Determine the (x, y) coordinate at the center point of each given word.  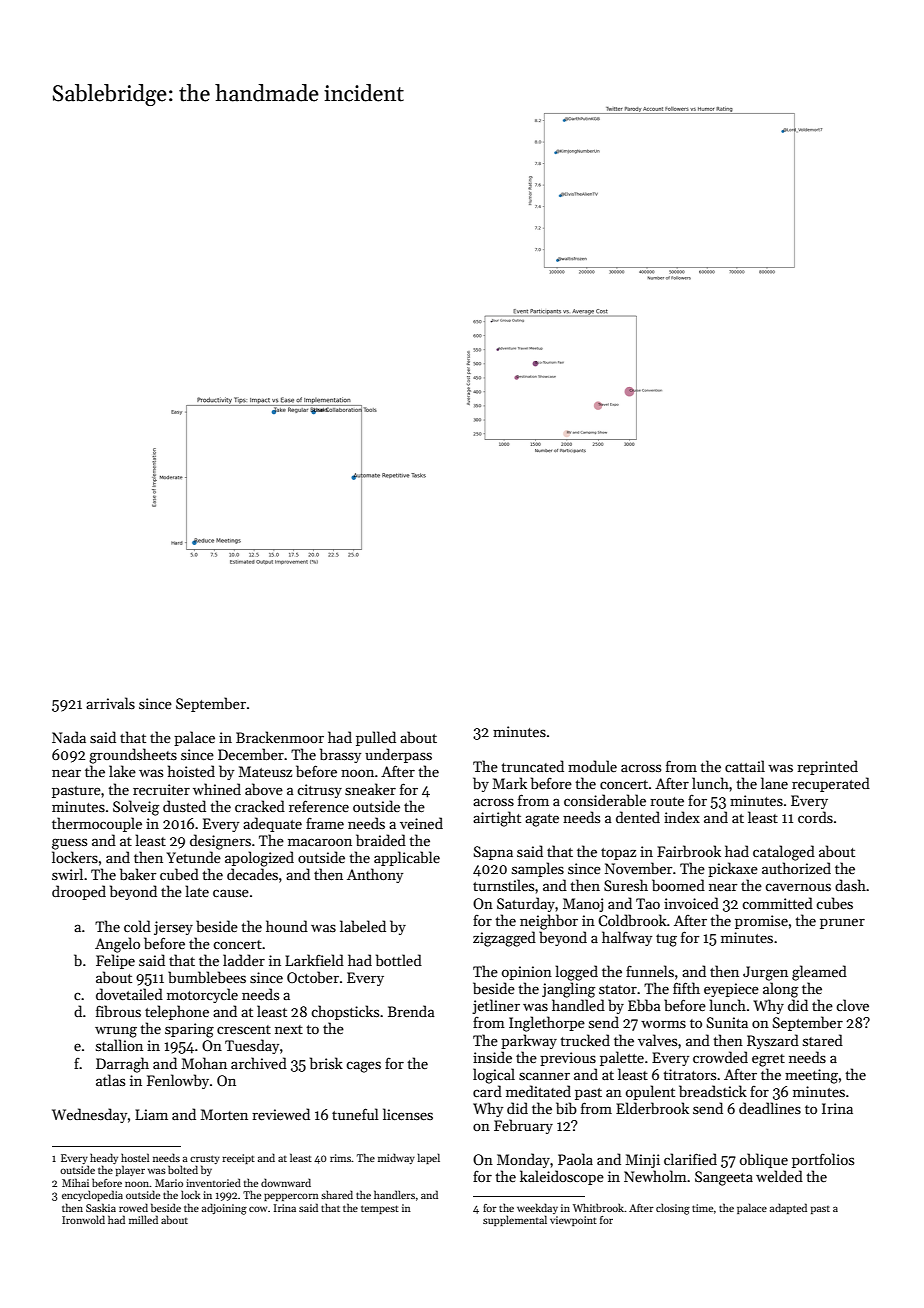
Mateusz (265, 771)
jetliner (496, 1006)
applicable (407, 858)
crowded (720, 1057)
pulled (376, 738)
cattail (745, 766)
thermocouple (97, 824)
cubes (834, 903)
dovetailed (129, 994)
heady (104, 1158)
